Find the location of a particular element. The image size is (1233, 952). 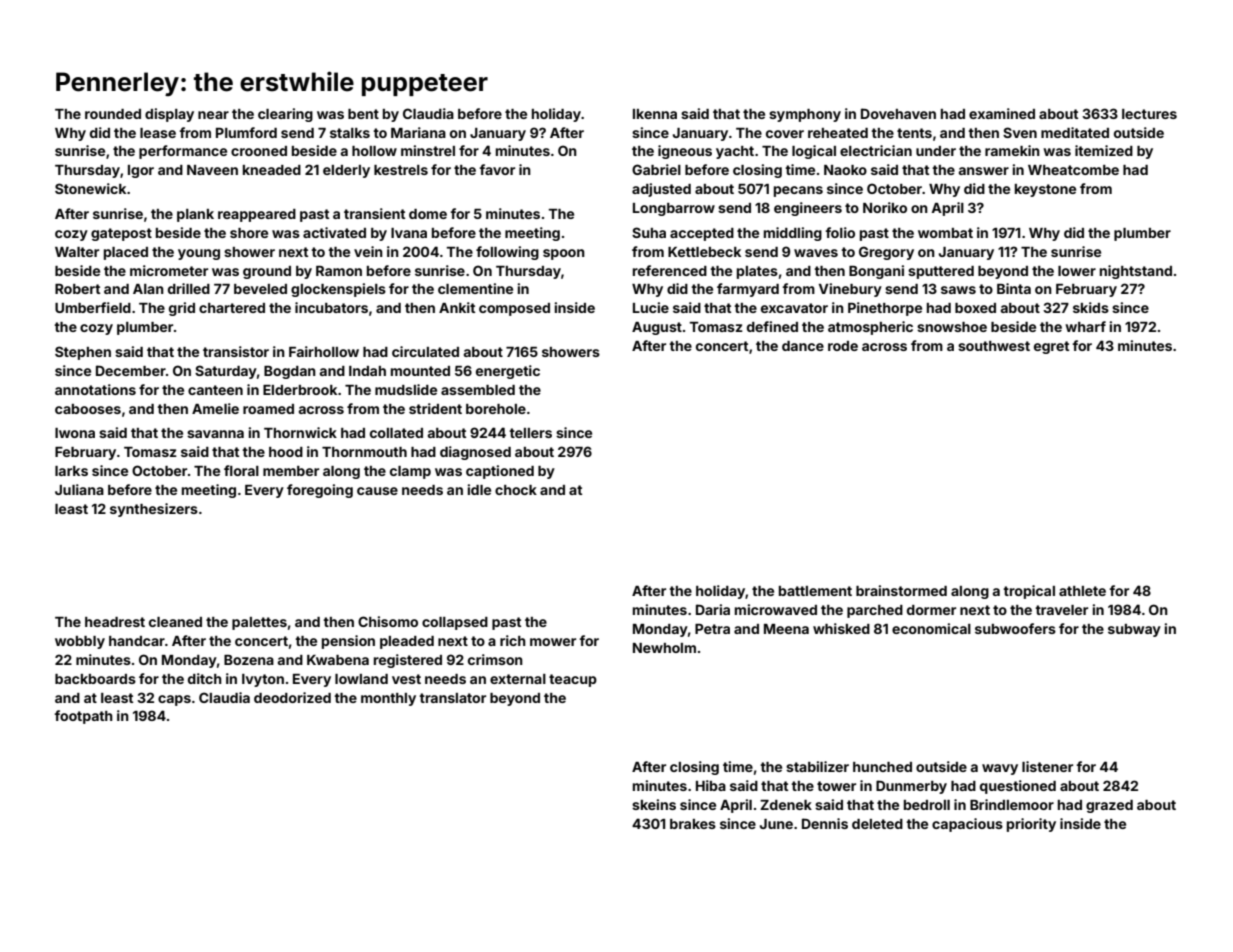

Hiba is located at coordinates (711, 785).
